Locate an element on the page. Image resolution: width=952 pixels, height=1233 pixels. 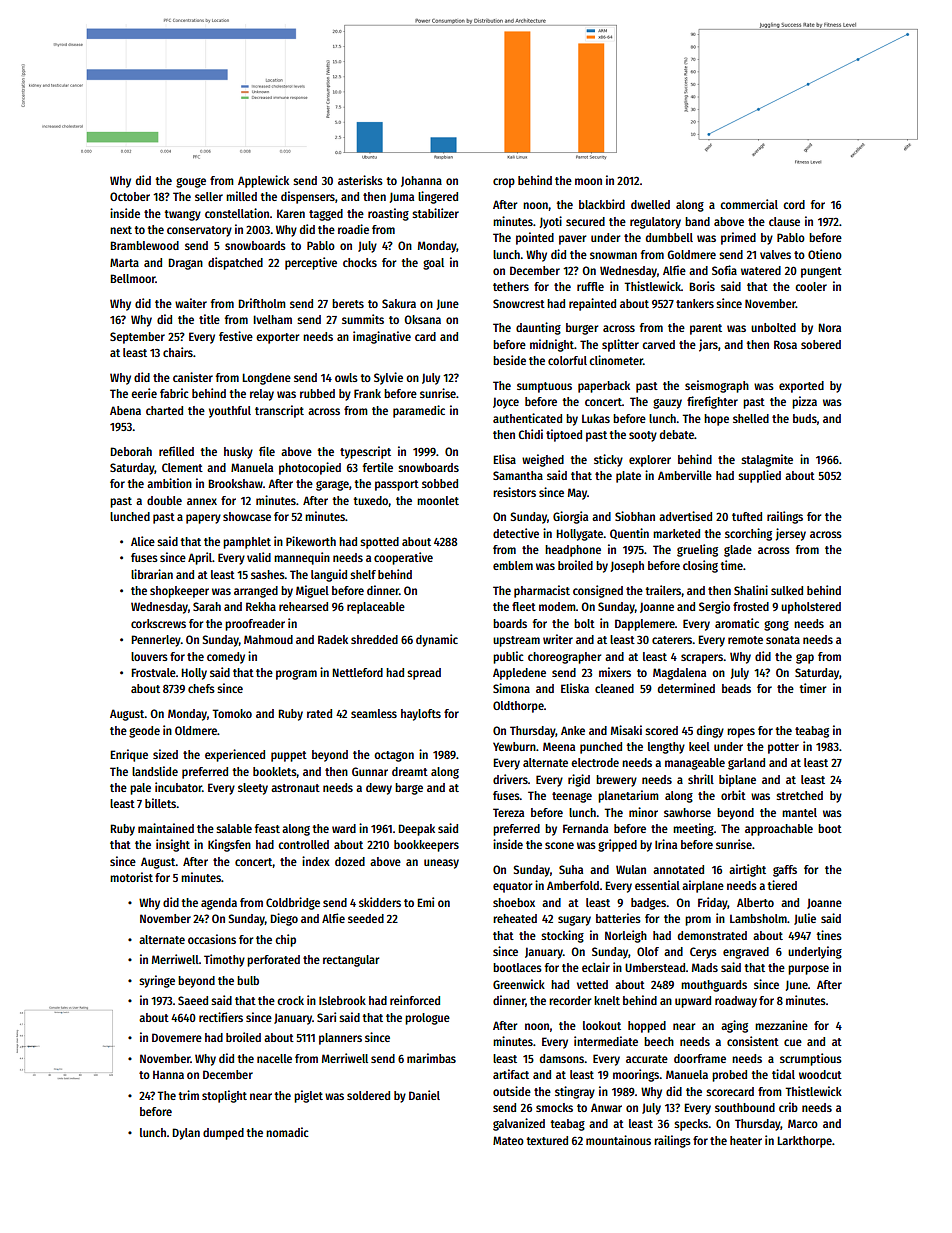
Tomoko is located at coordinates (232, 713).
